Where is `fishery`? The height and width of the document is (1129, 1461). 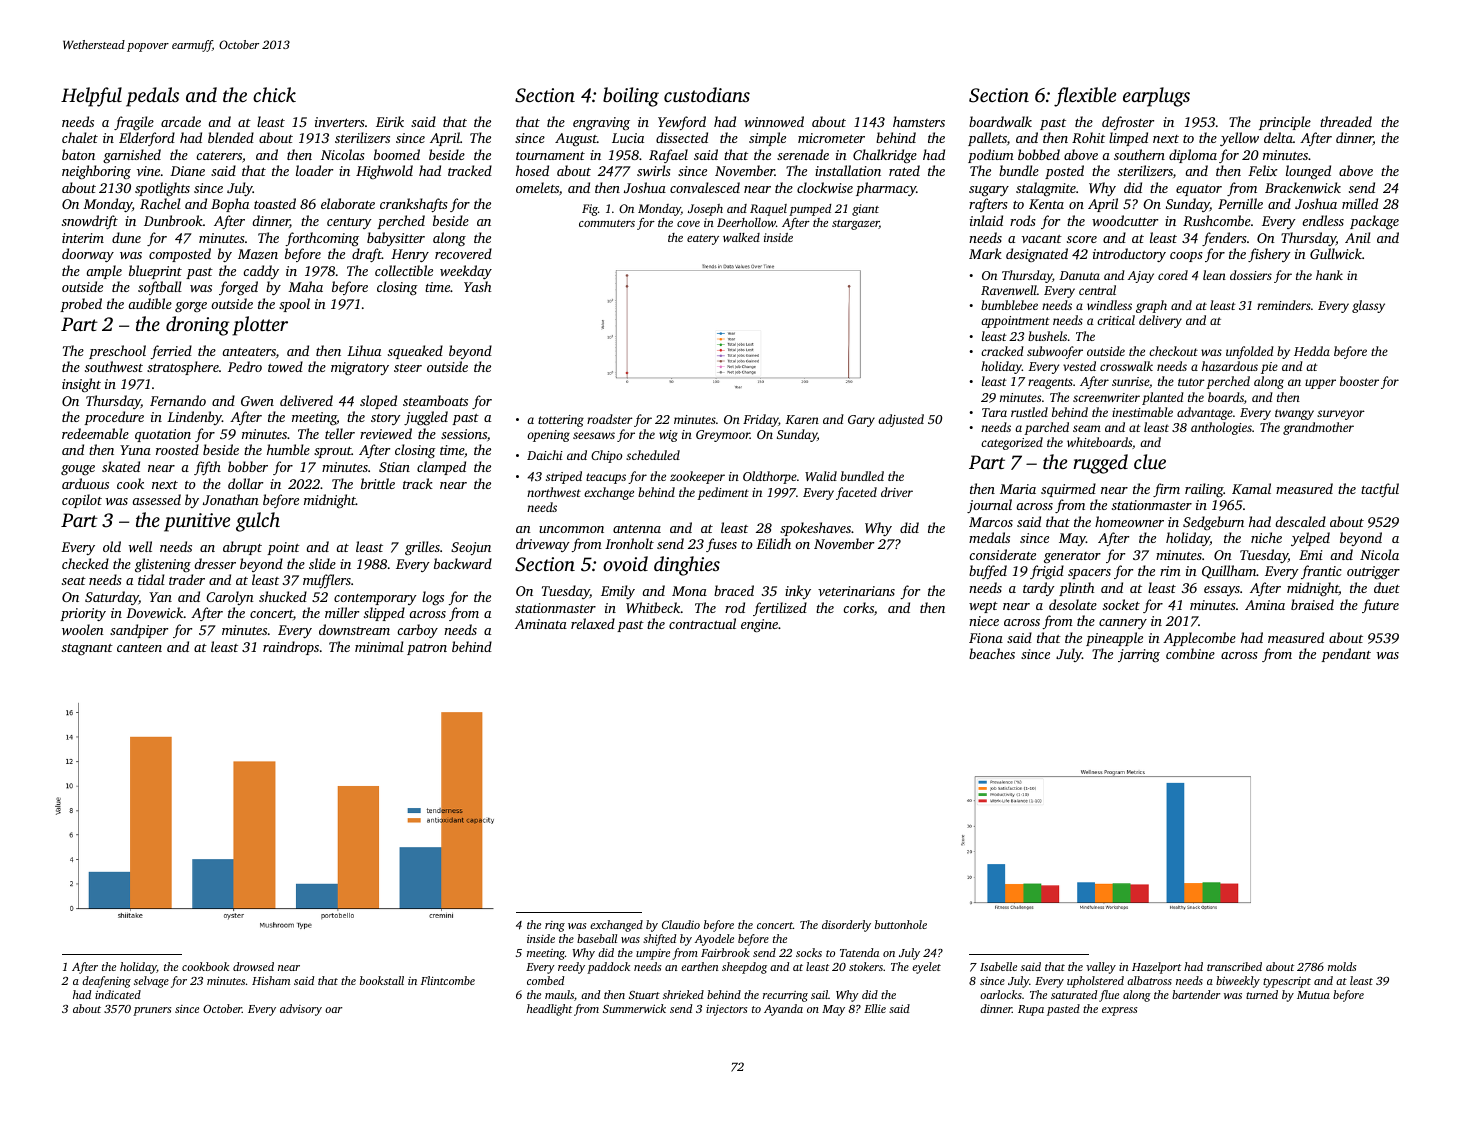
fishery is located at coordinates (1269, 255).
